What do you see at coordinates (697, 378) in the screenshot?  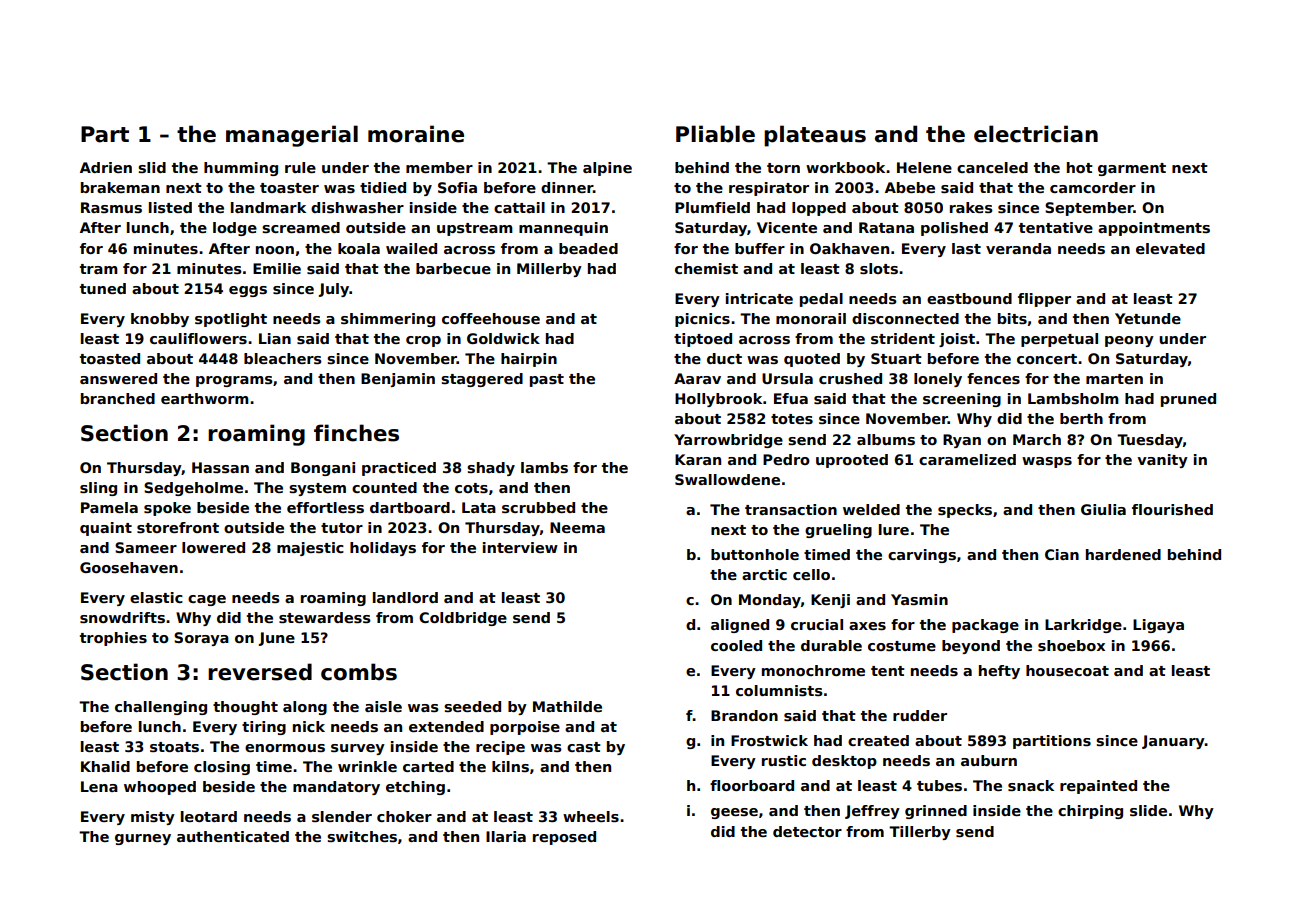 I see `Aarav` at bounding box center [697, 378].
